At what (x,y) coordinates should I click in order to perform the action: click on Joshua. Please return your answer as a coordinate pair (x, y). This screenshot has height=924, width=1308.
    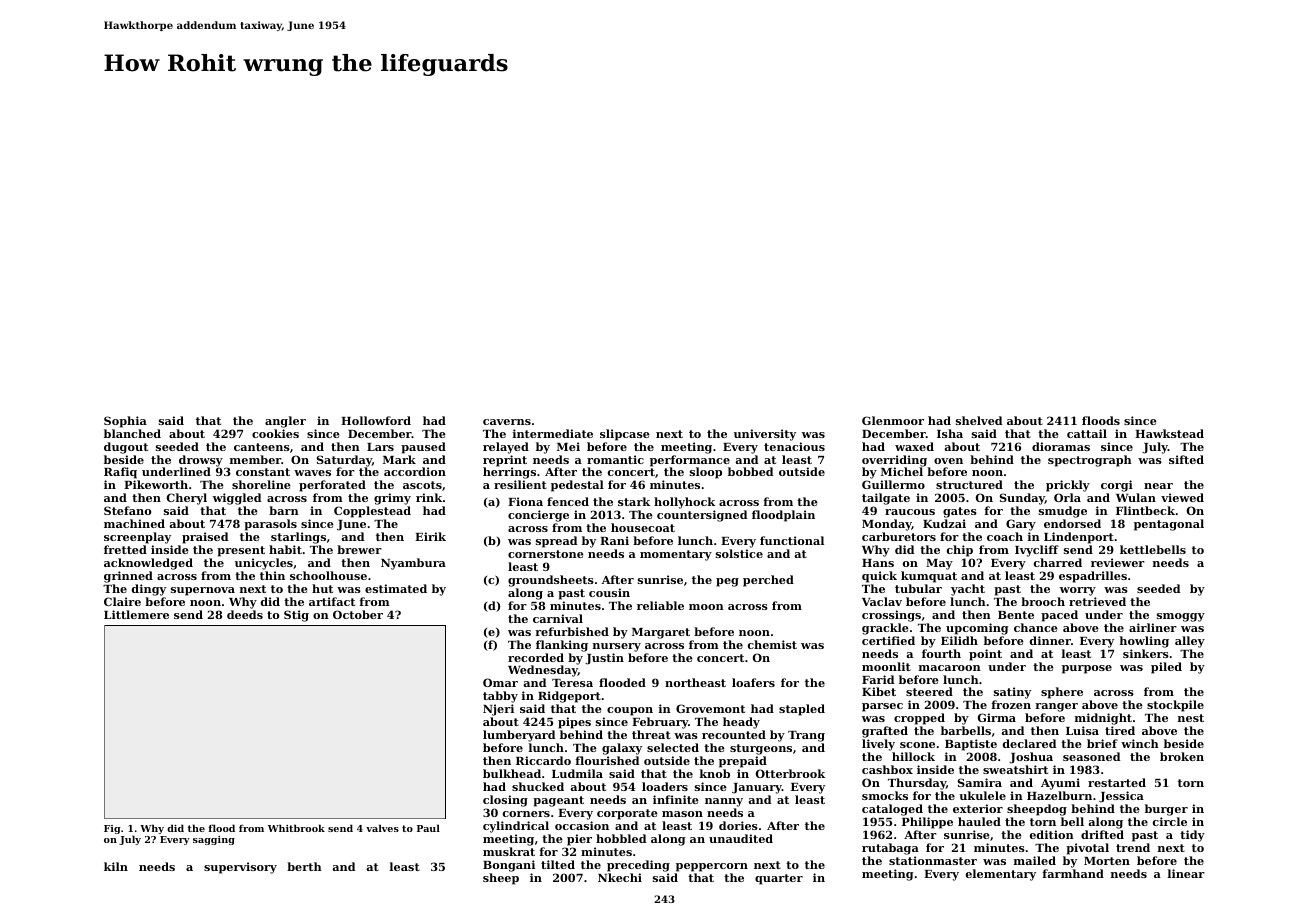
    Looking at the image, I should click on (1031, 758).
